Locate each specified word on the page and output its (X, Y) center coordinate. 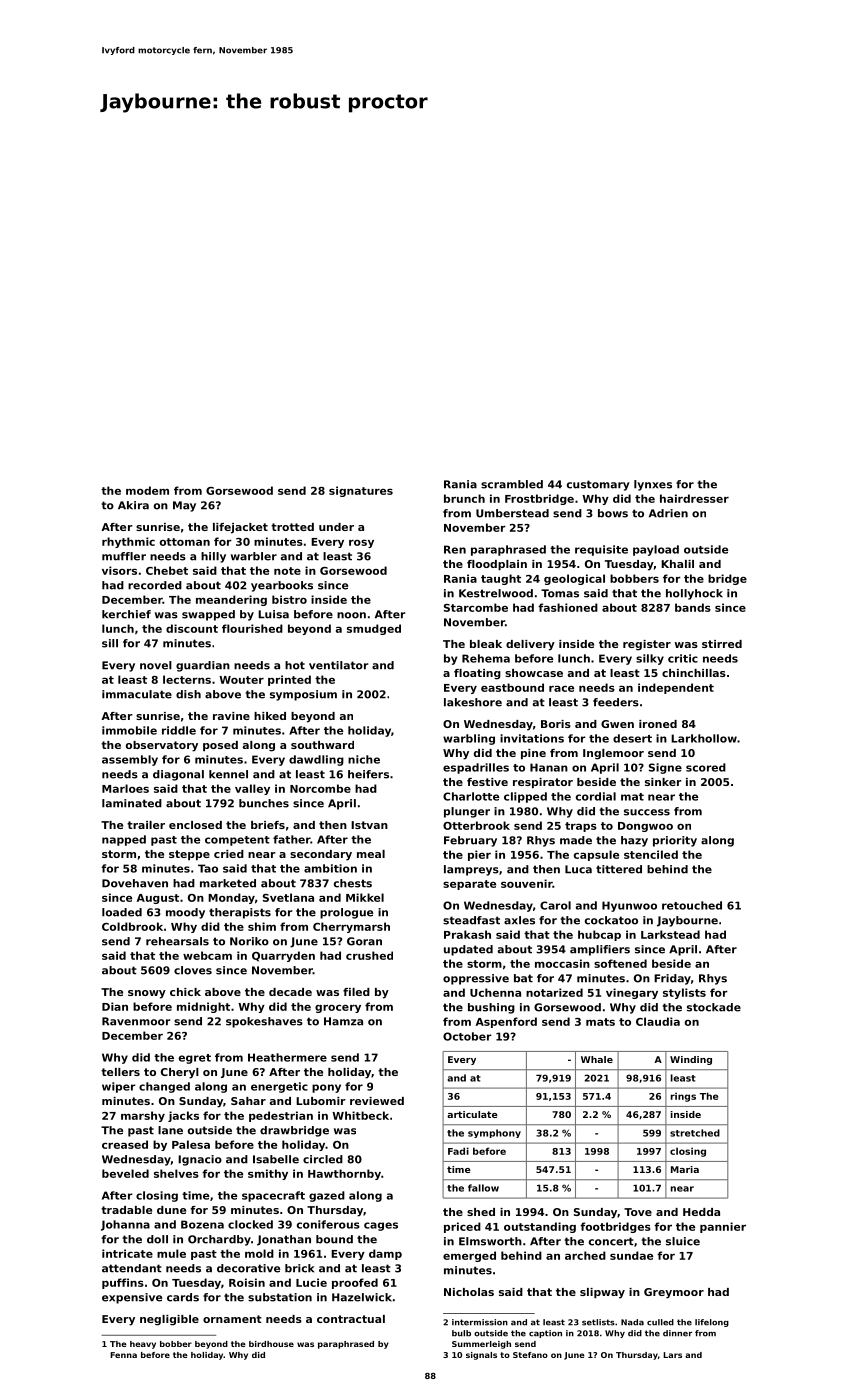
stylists (684, 993)
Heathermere (287, 1057)
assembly (130, 760)
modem (147, 490)
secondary (321, 855)
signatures (361, 491)
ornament (232, 1319)
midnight (203, 1007)
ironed (658, 724)
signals (481, 1356)
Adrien (668, 513)
